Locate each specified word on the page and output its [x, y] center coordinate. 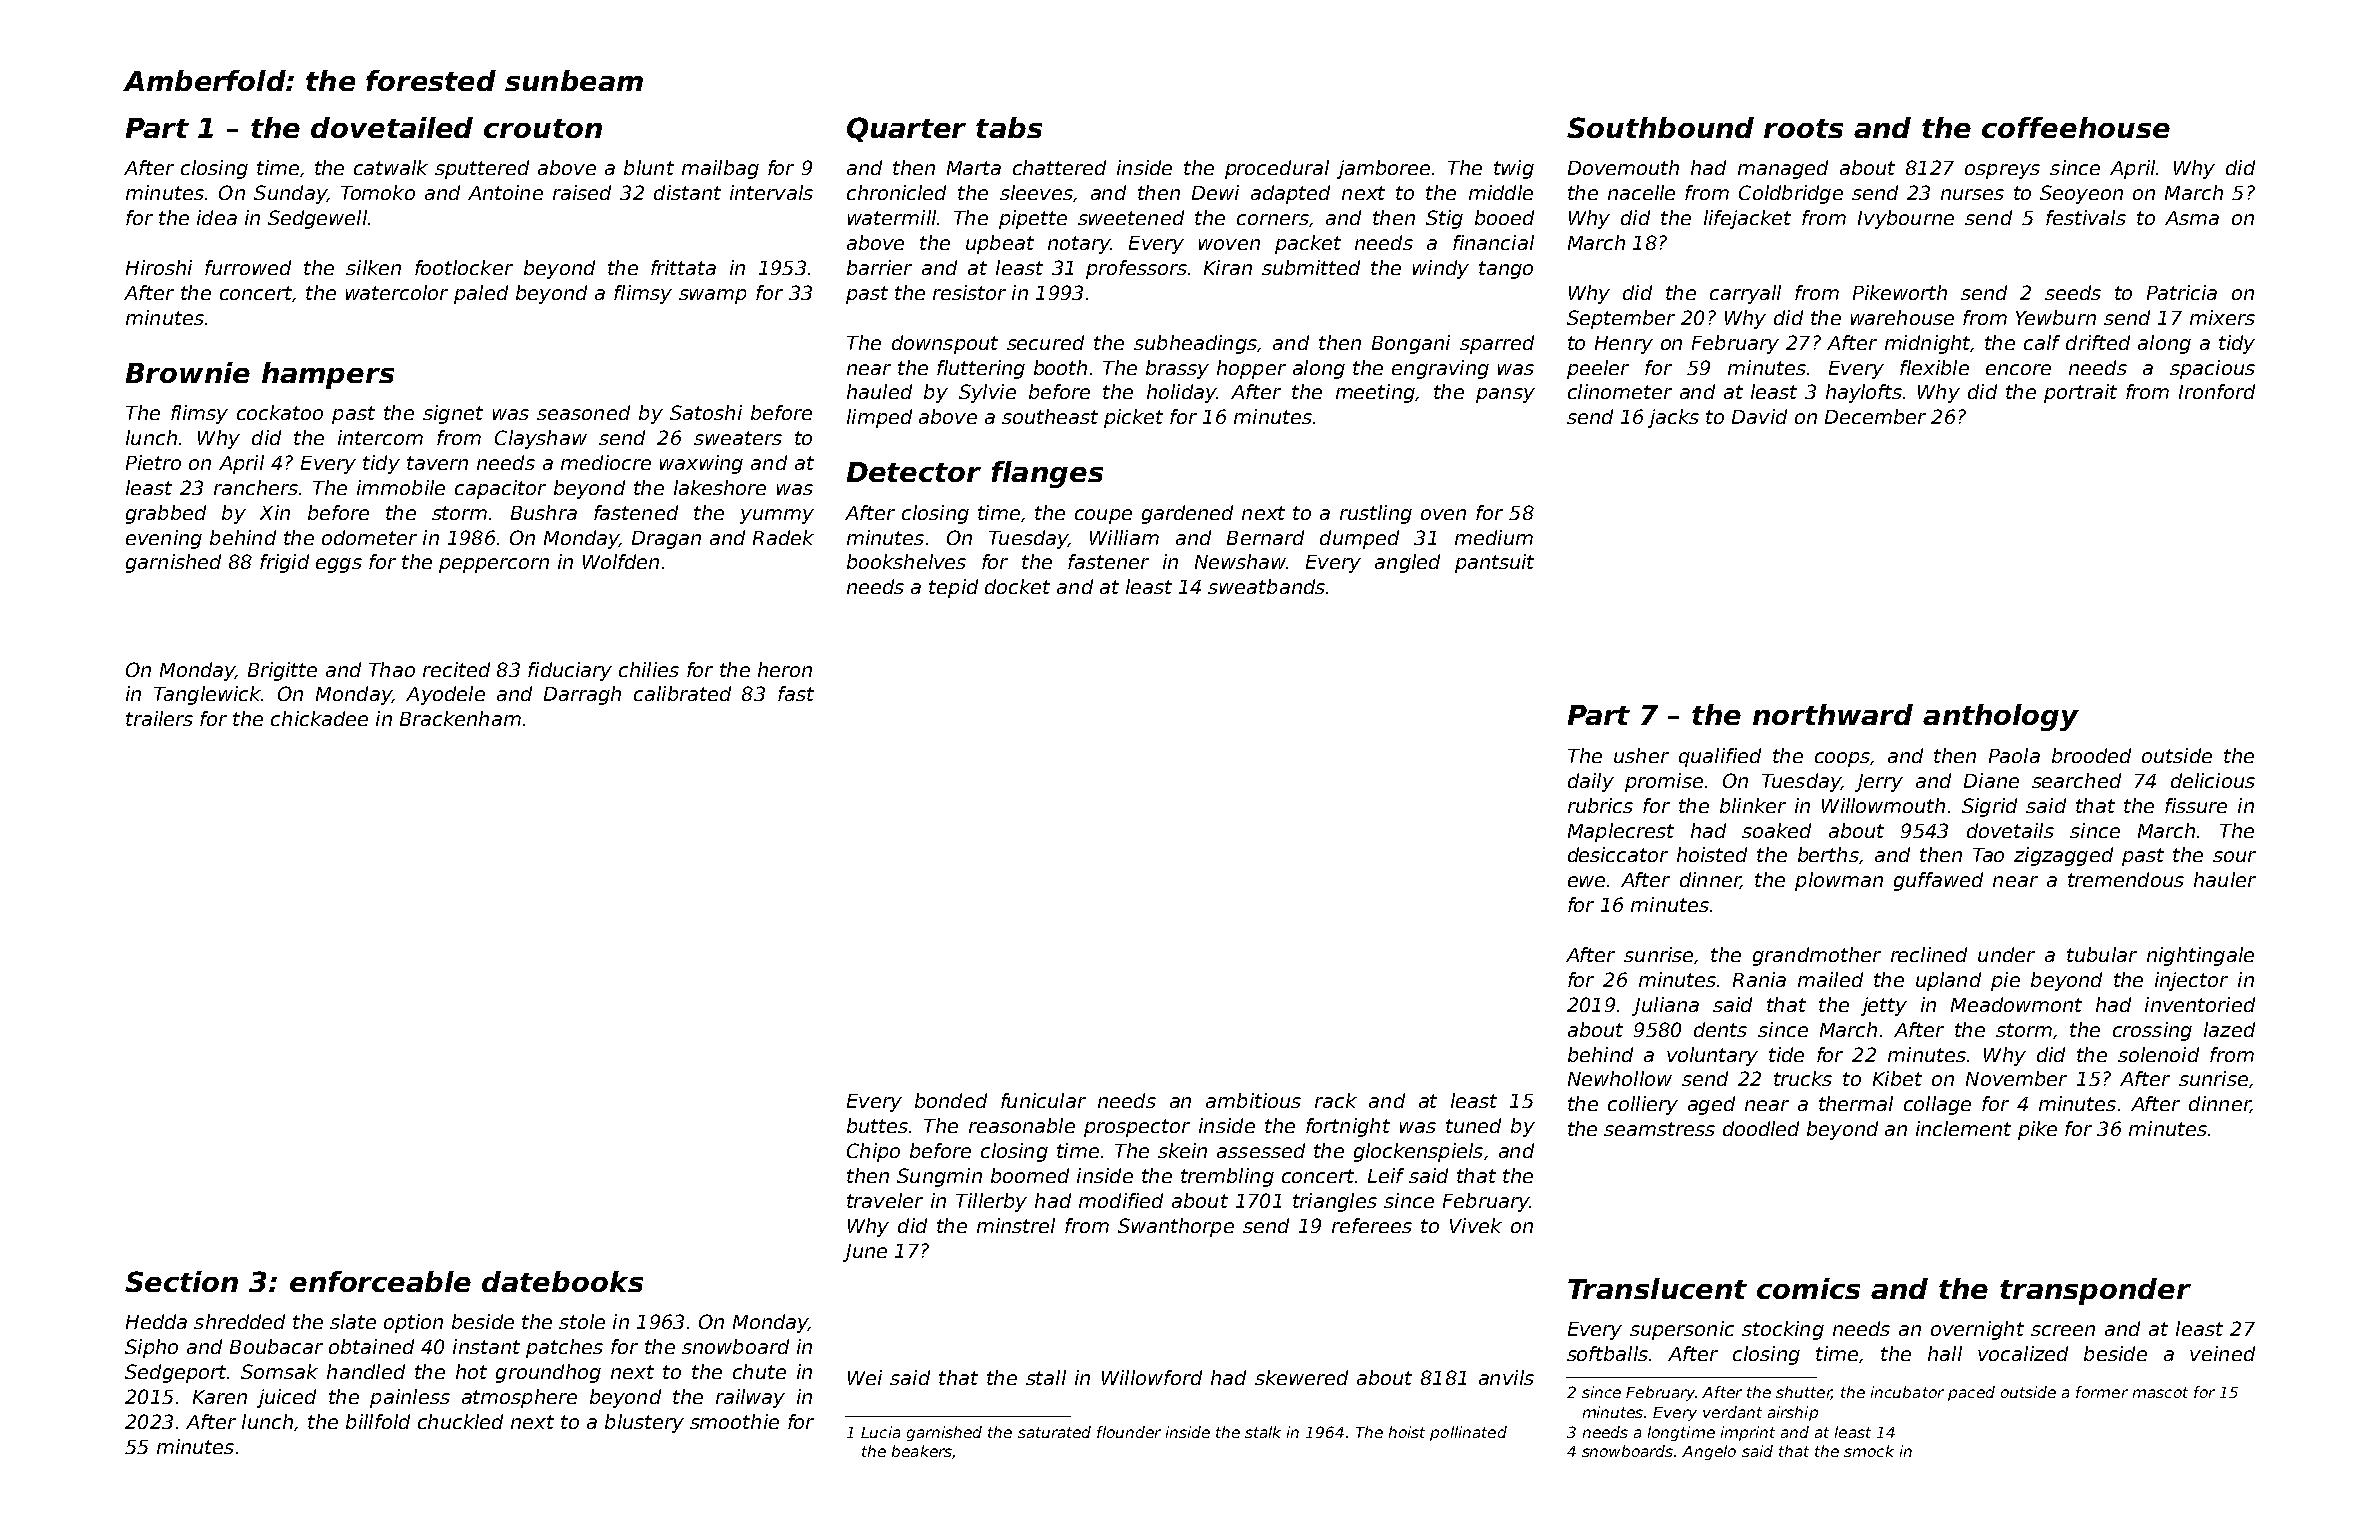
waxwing [701, 464]
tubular [2102, 954]
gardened [1187, 514]
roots [1803, 128]
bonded [951, 1100]
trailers [159, 718]
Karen [220, 1397]
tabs [1009, 127]
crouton [543, 128]
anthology [2001, 717]
